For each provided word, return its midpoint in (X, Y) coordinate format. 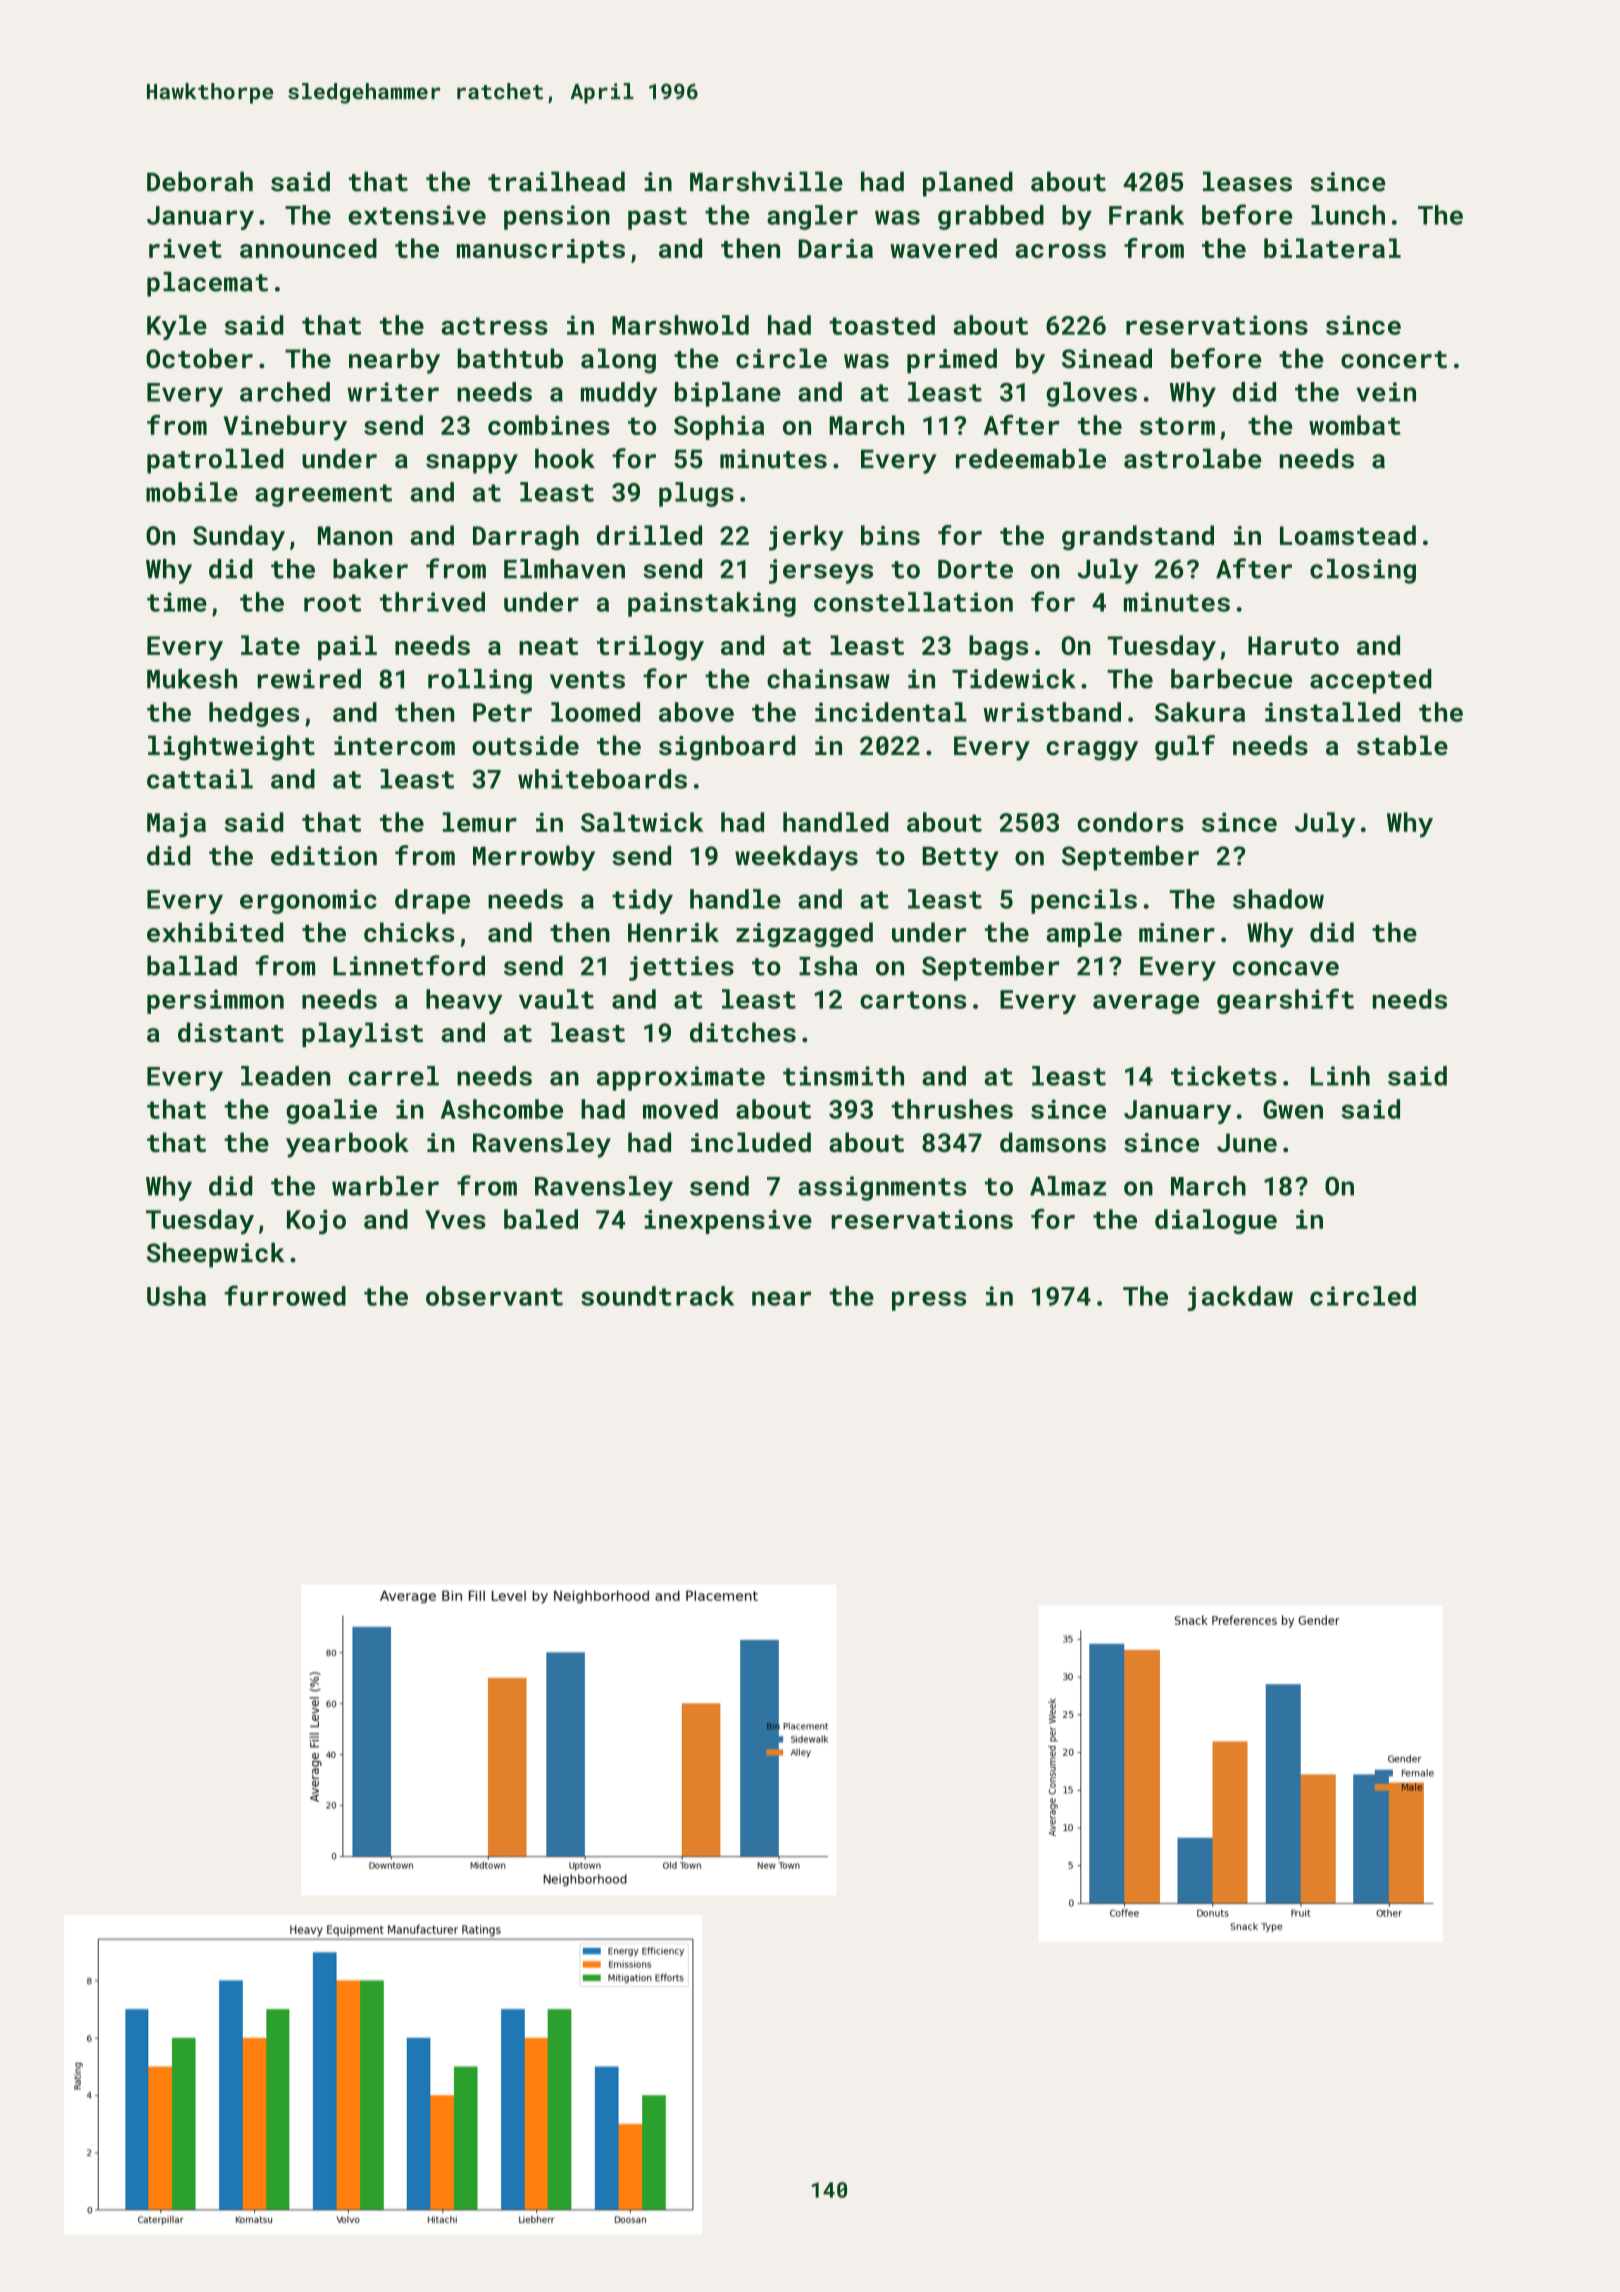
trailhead (556, 181)
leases (1247, 181)
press (929, 1301)
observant (494, 1296)
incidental (891, 712)
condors (1130, 822)
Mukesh (192, 679)
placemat (207, 284)
